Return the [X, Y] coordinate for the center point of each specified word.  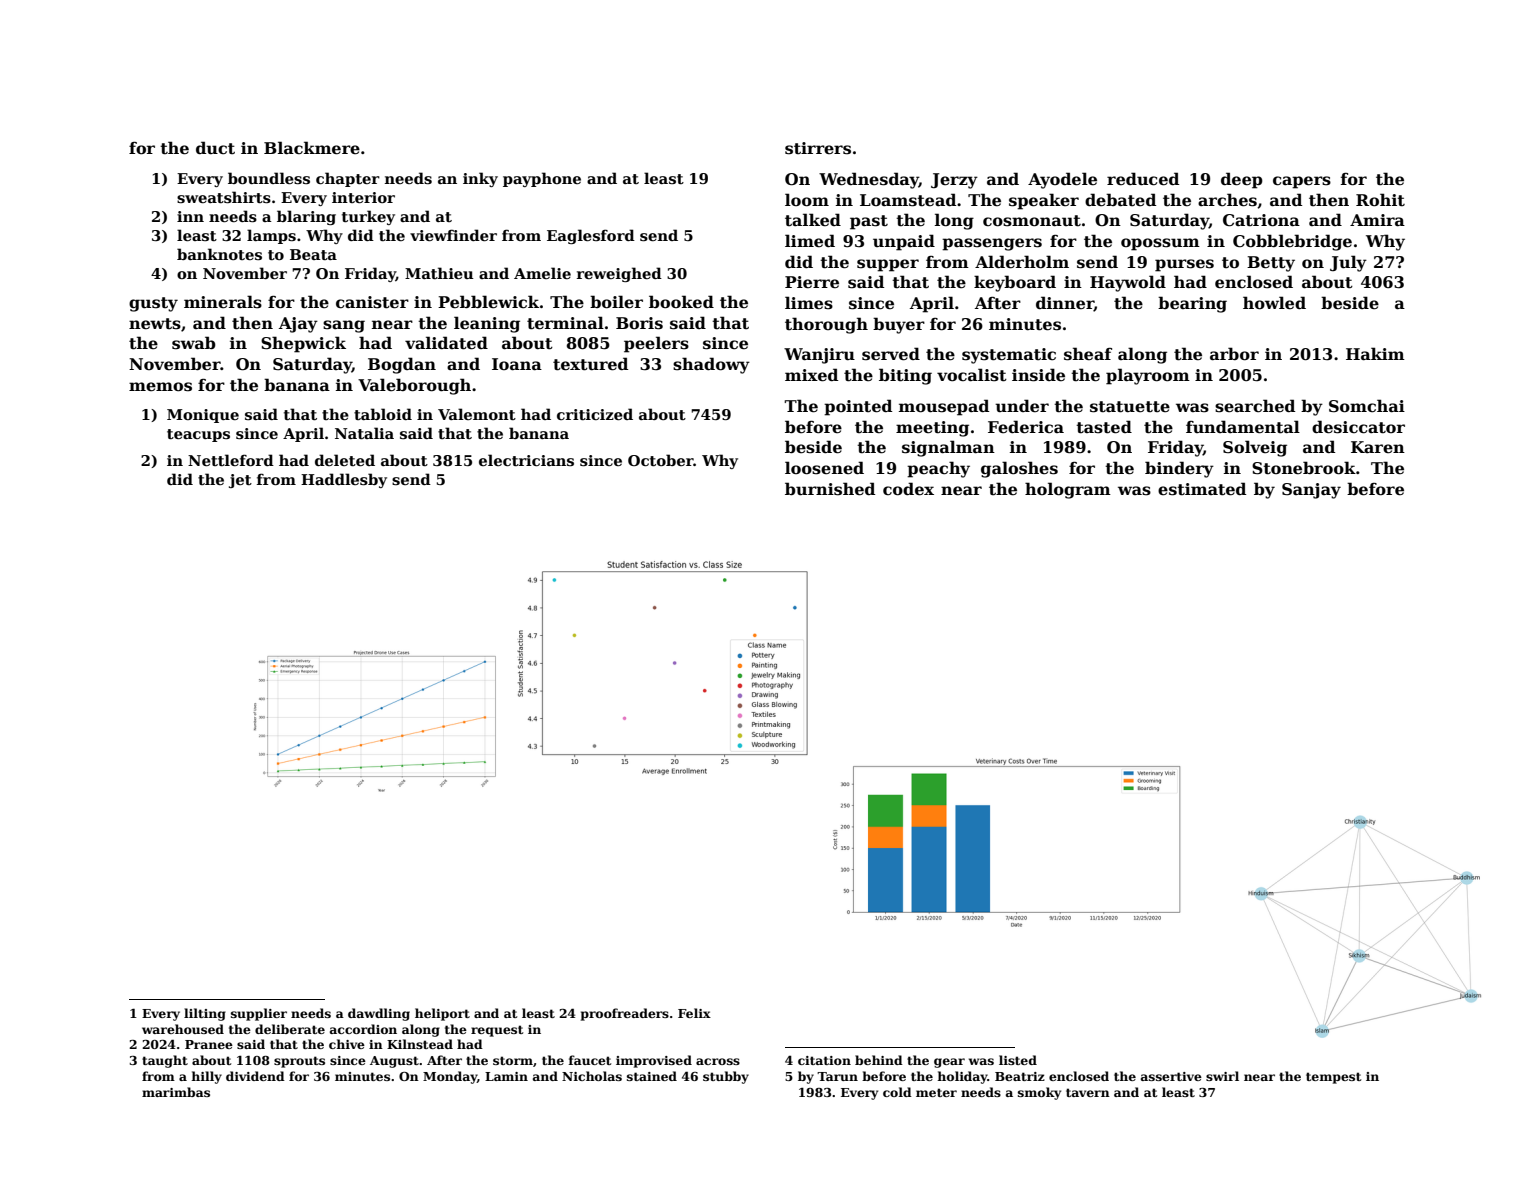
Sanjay [1311, 491]
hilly [207, 1077]
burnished [830, 489]
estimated [1202, 489]
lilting [205, 1014]
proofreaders [625, 1014]
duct [215, 148]
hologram [1068, 490]
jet [240, 481]
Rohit [1380, 200]
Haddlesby [344, 480]
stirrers [818, 148]
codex [908, 489]
